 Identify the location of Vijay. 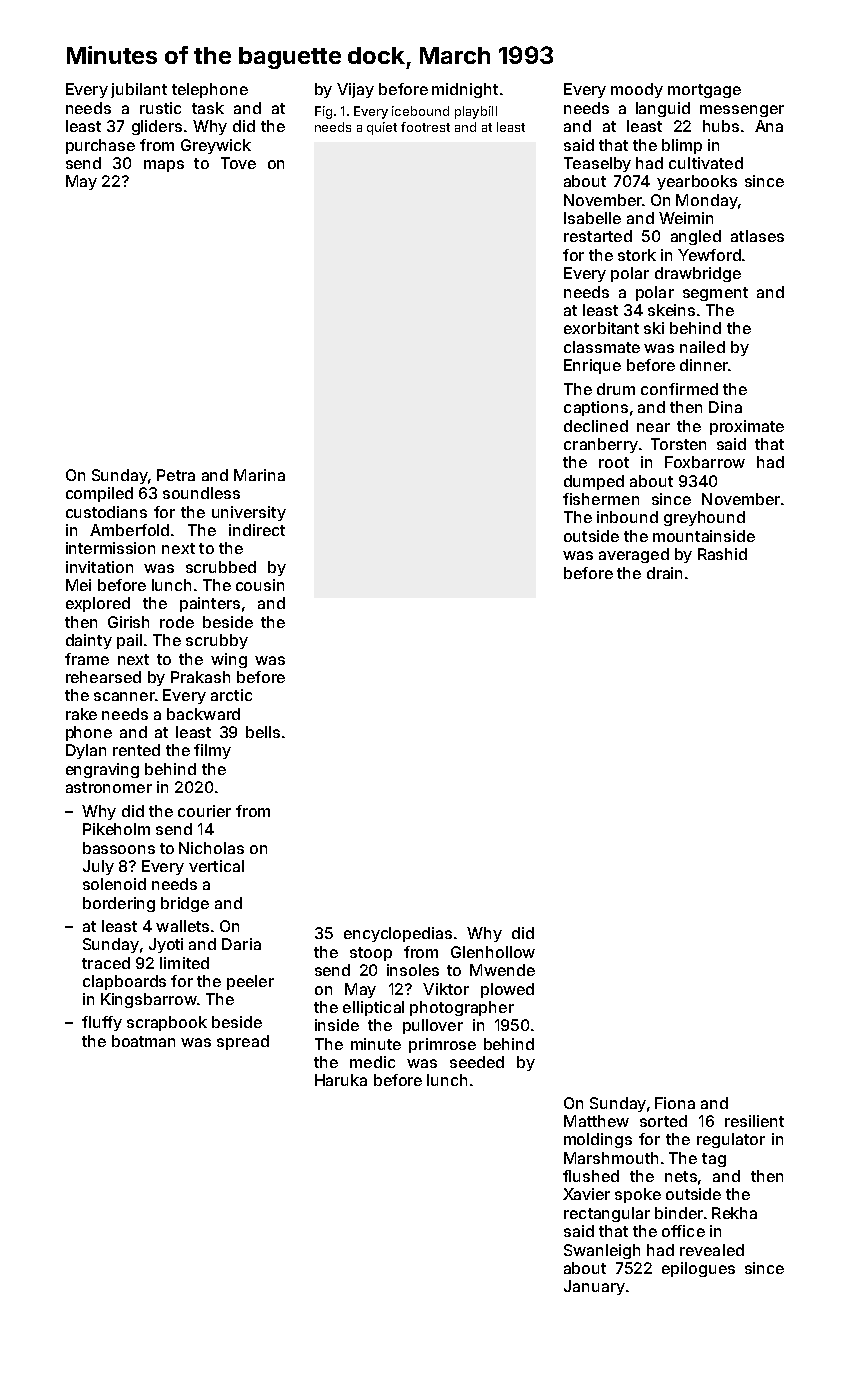
(355, 90).
